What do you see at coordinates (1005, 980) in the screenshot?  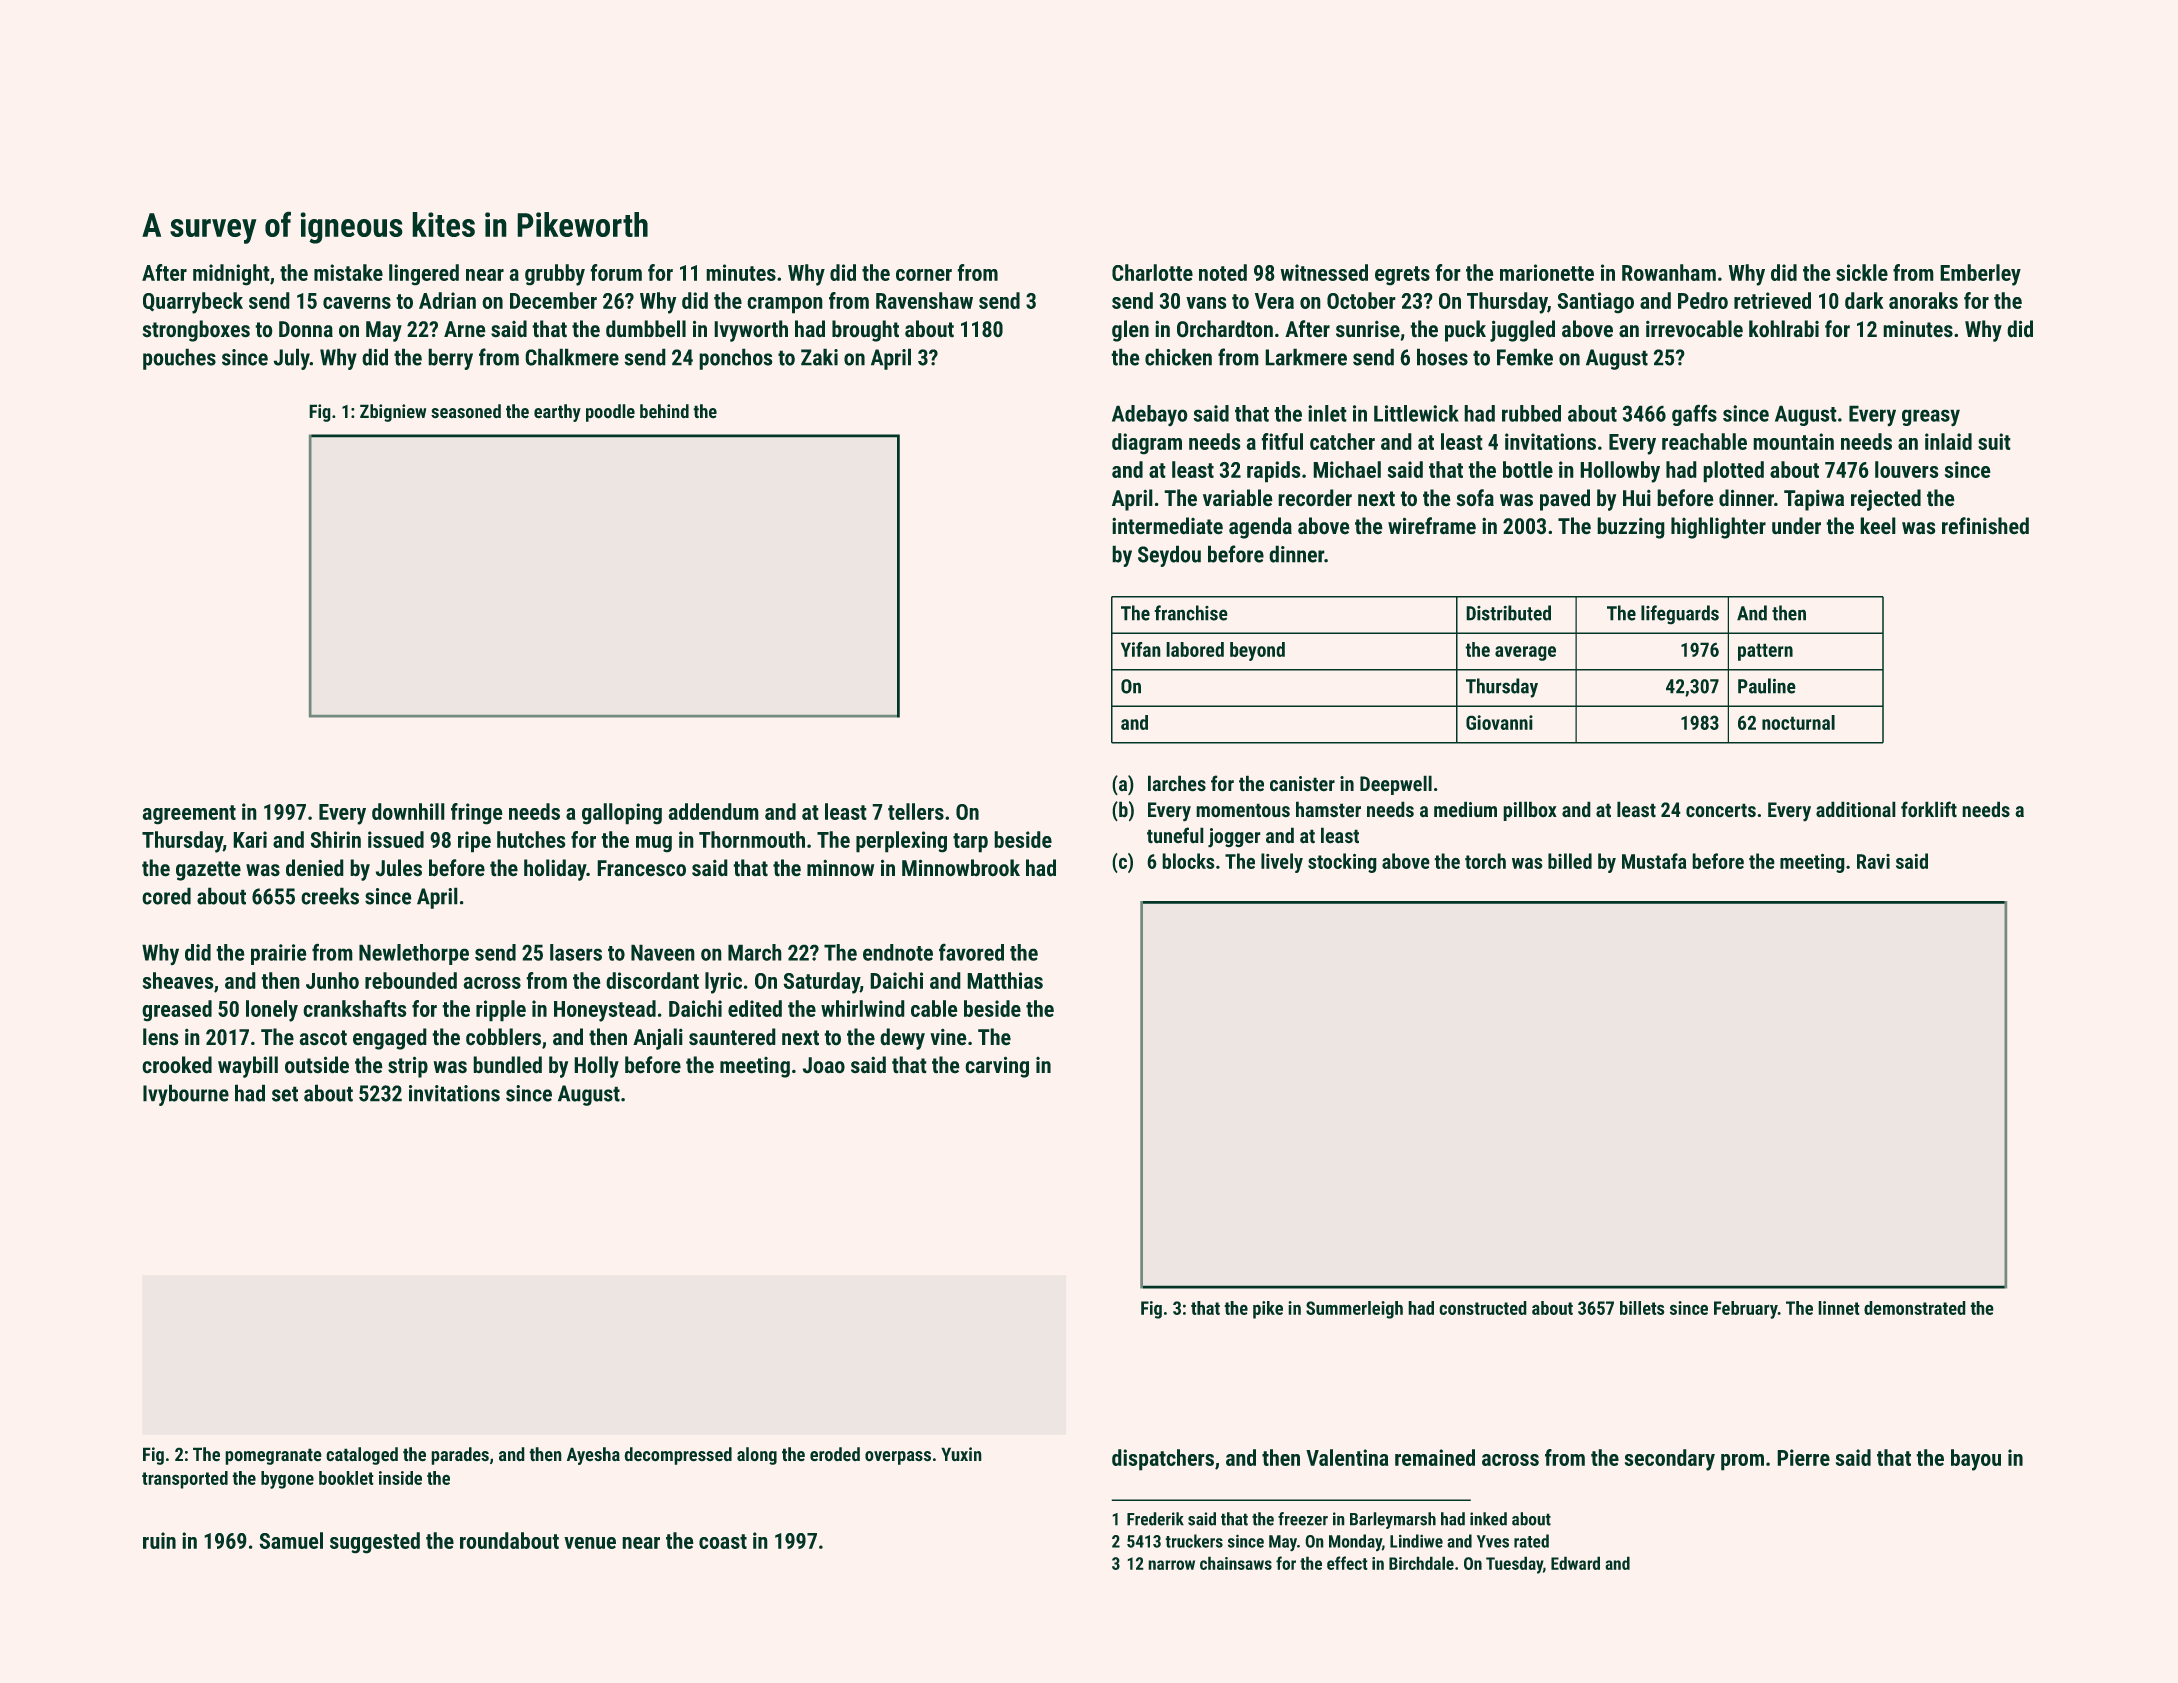 I see `Matthias` at bounding box center [1005, 980].
